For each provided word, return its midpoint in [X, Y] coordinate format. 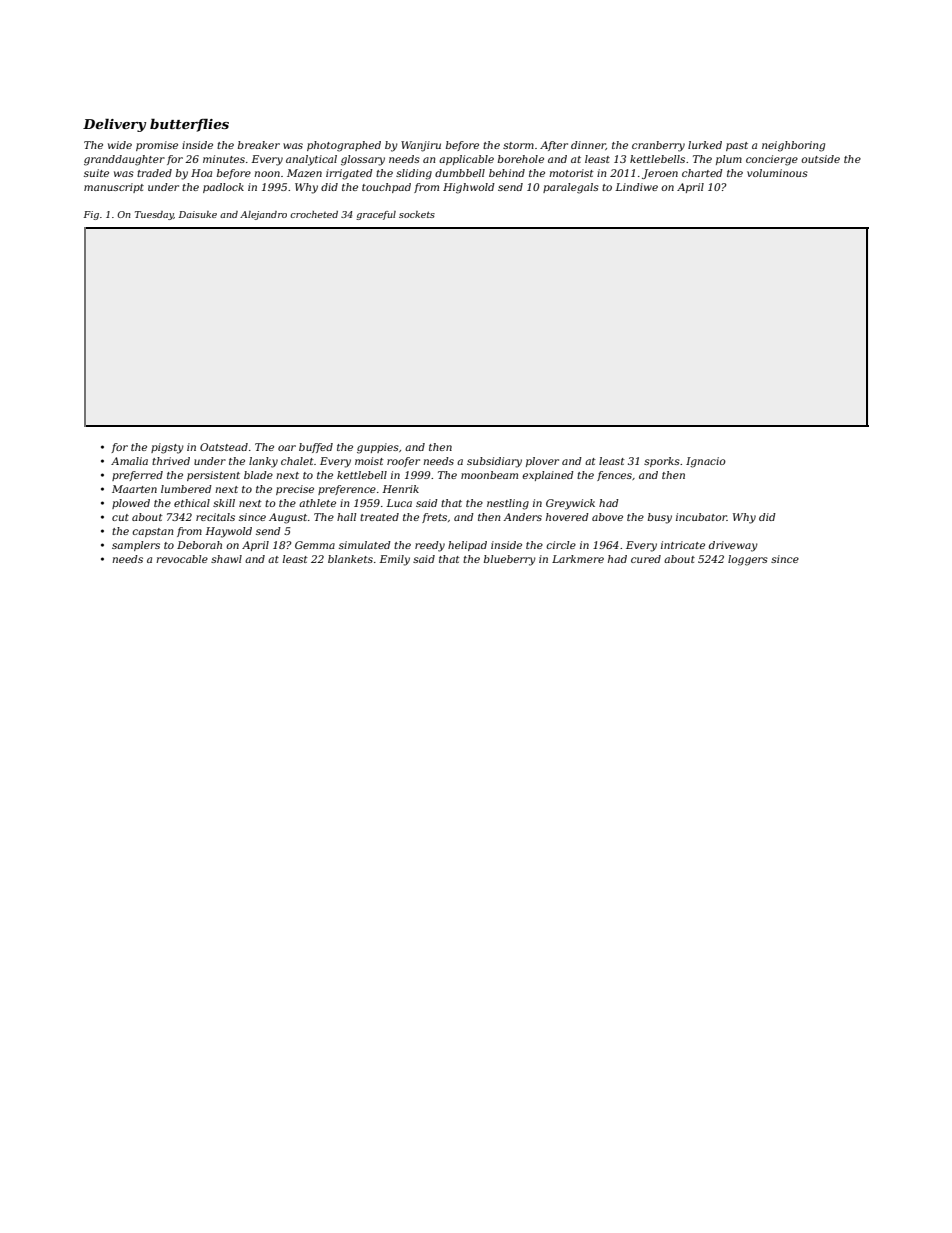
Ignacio [706, 462]
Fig [91, 215]
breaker [259, 145]
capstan [152, 532]
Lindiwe [636, 187]
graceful [376, 215]
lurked [705, 145]
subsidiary [494, 462]
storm [518, 145]
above [607, 517]
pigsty [167, 448]
